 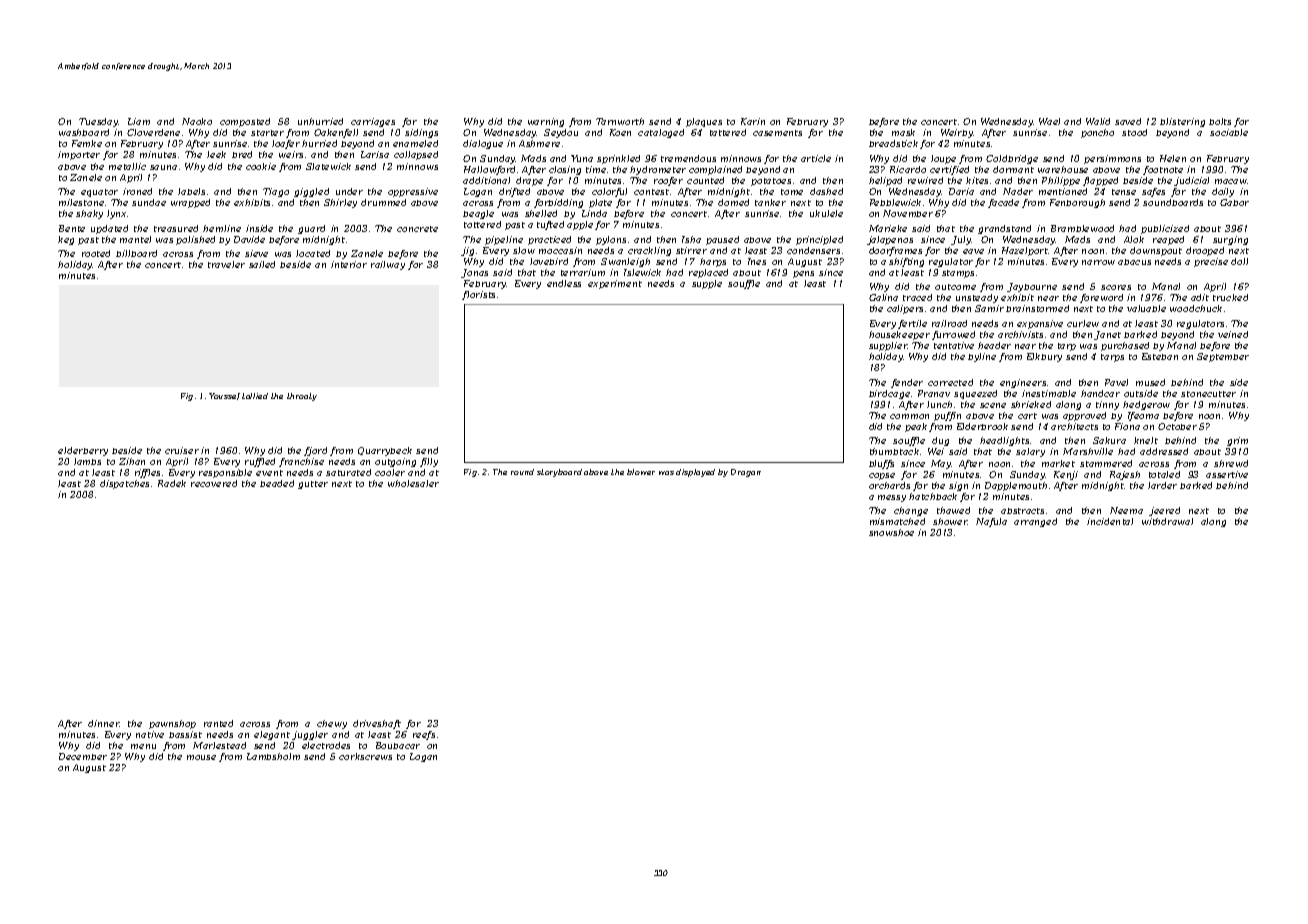 I want to click on Boubacar, so click(x=398, y=745).
